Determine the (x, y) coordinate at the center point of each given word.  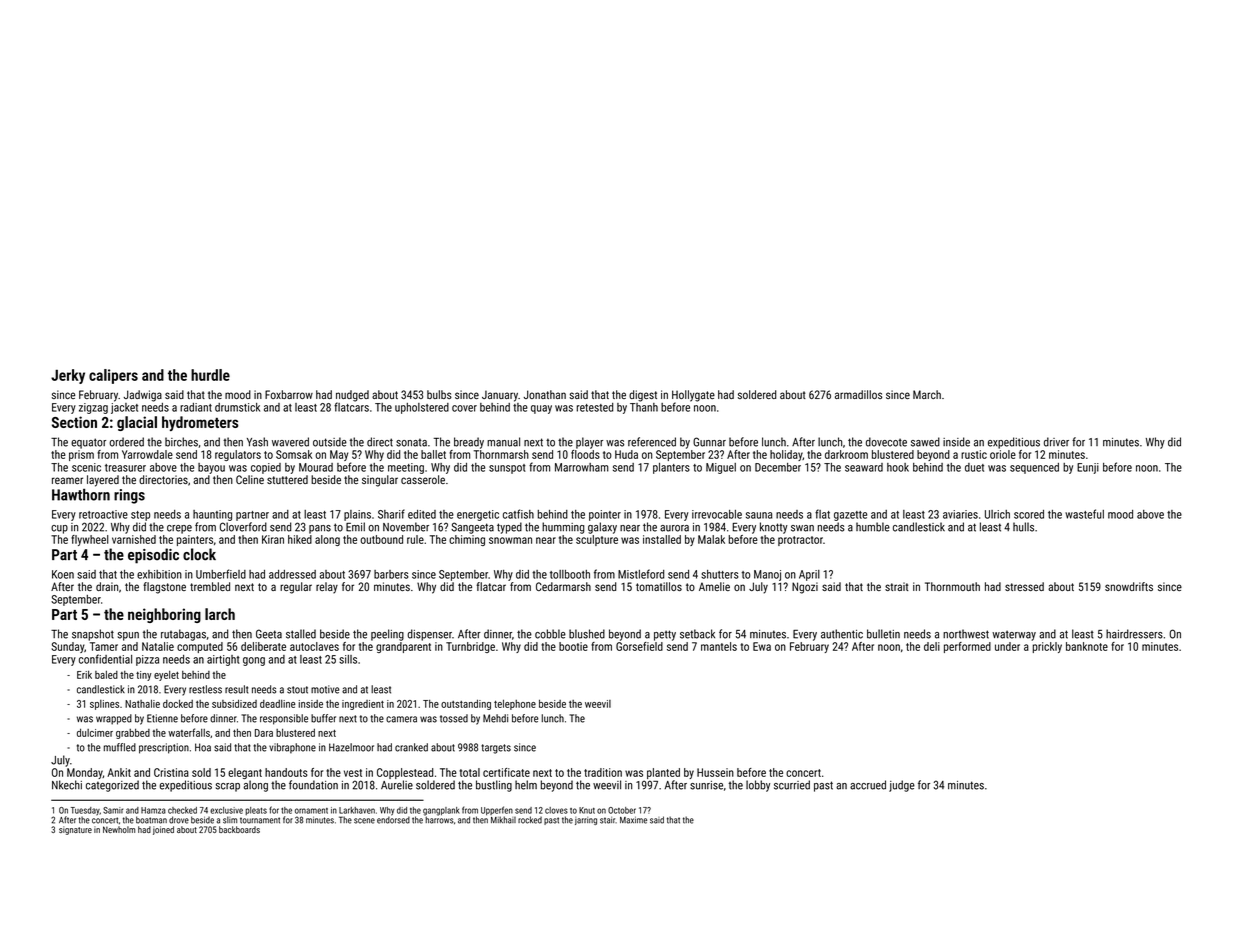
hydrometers (200, 423)
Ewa (762, 646)
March (927, 394)
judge (902, 786)
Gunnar (709, 442)
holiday (786, 455)
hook (898, 467)
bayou (211, 468)
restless (205, 689)
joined (163, 830)
